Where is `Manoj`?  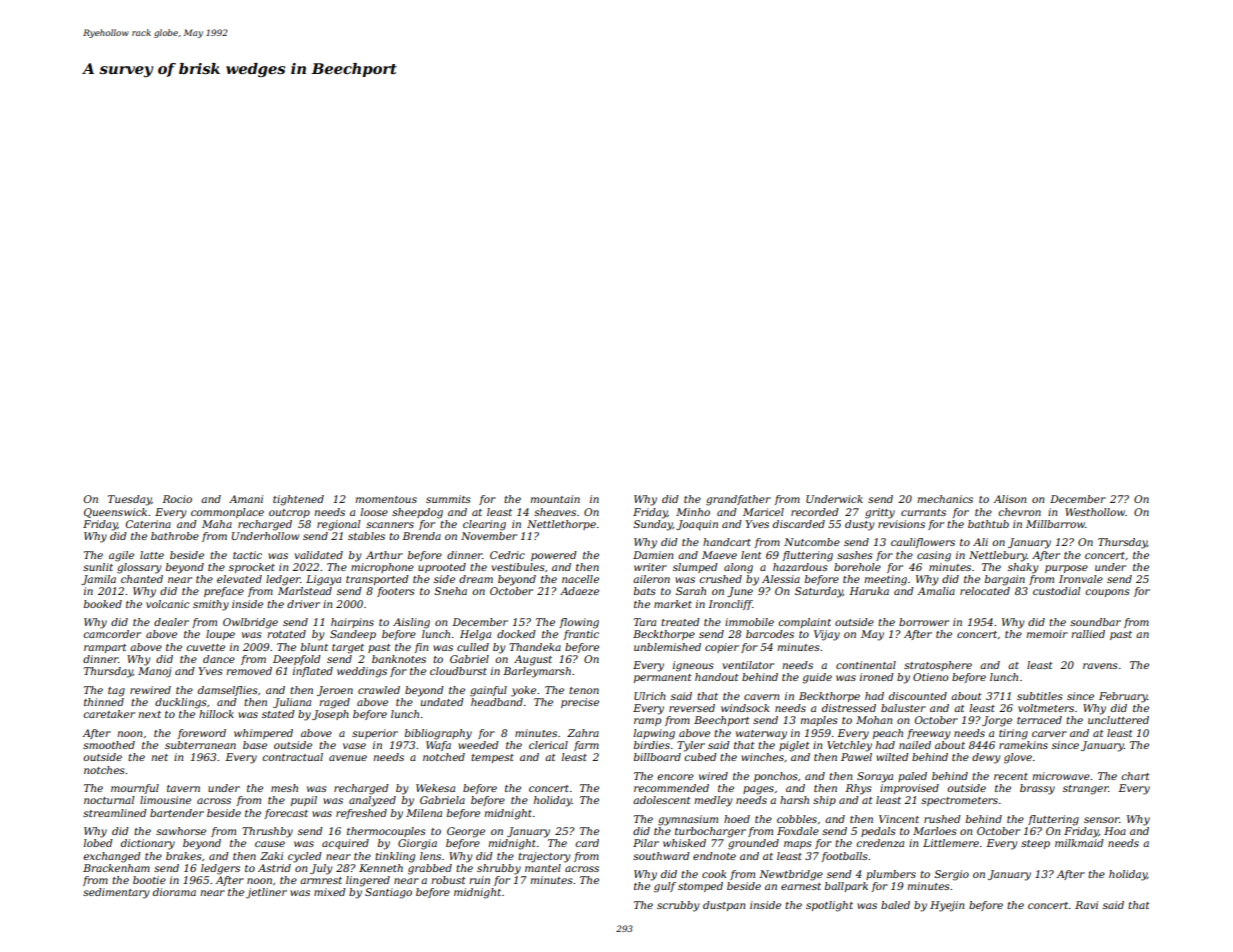
Manoj is located at coordinates (155, 672).
